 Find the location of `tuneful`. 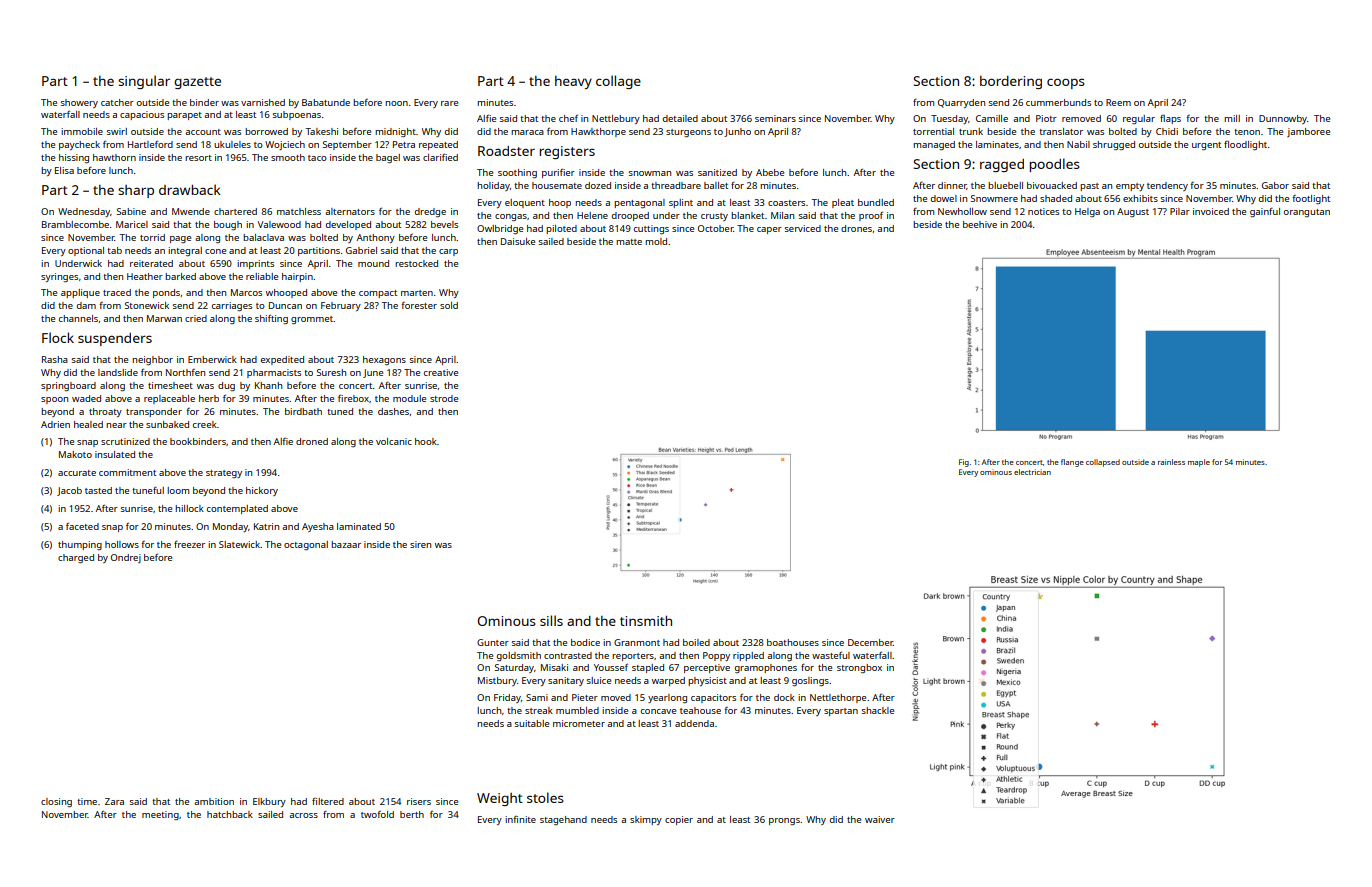

tuneful is located at coordinates (148, 490).
